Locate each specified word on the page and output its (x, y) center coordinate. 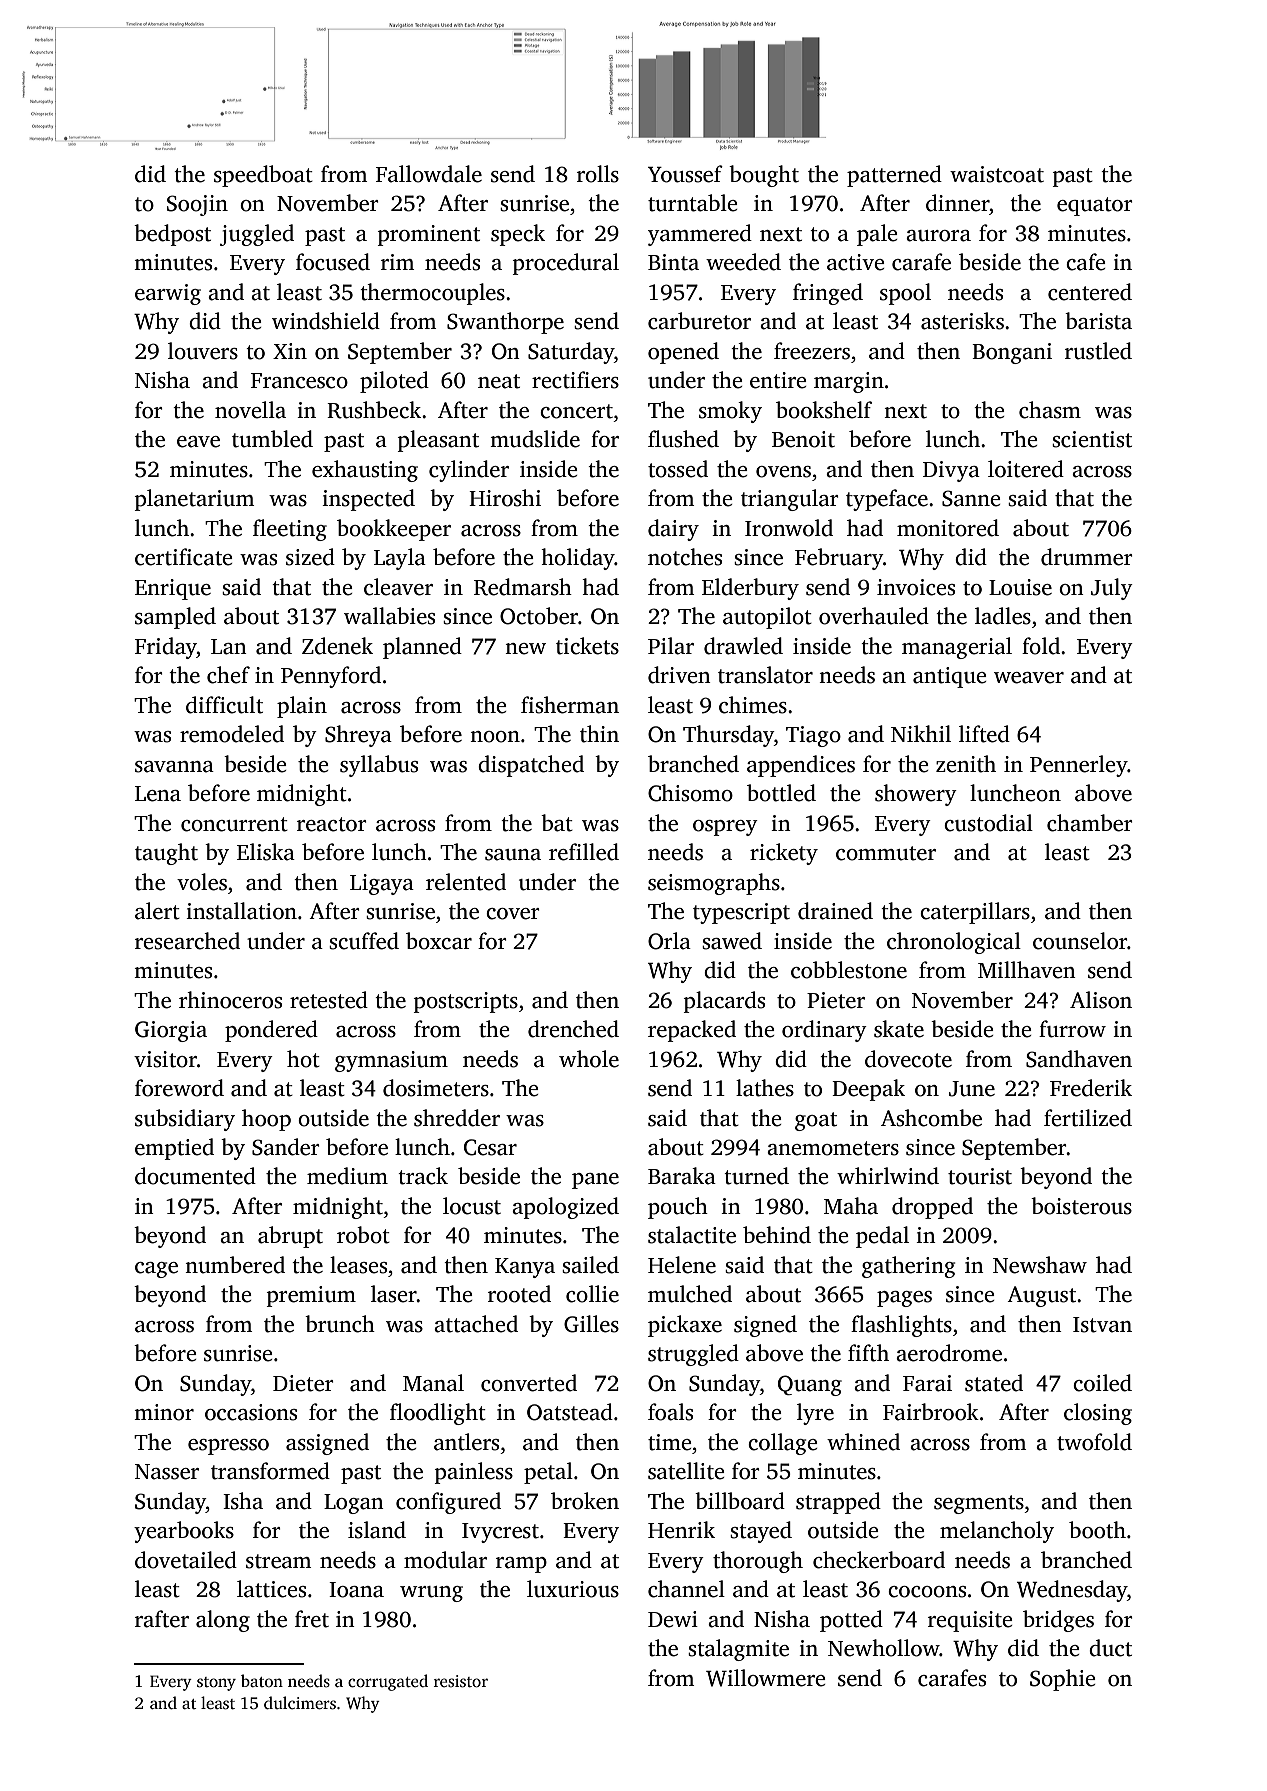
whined (863, 1442)
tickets (587, 646)
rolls (598, 174)
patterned (894, 176)
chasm (1050, 410)
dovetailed (186, 1560)
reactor (332, 824)
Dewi (673, 1619)
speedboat (263, 176)
